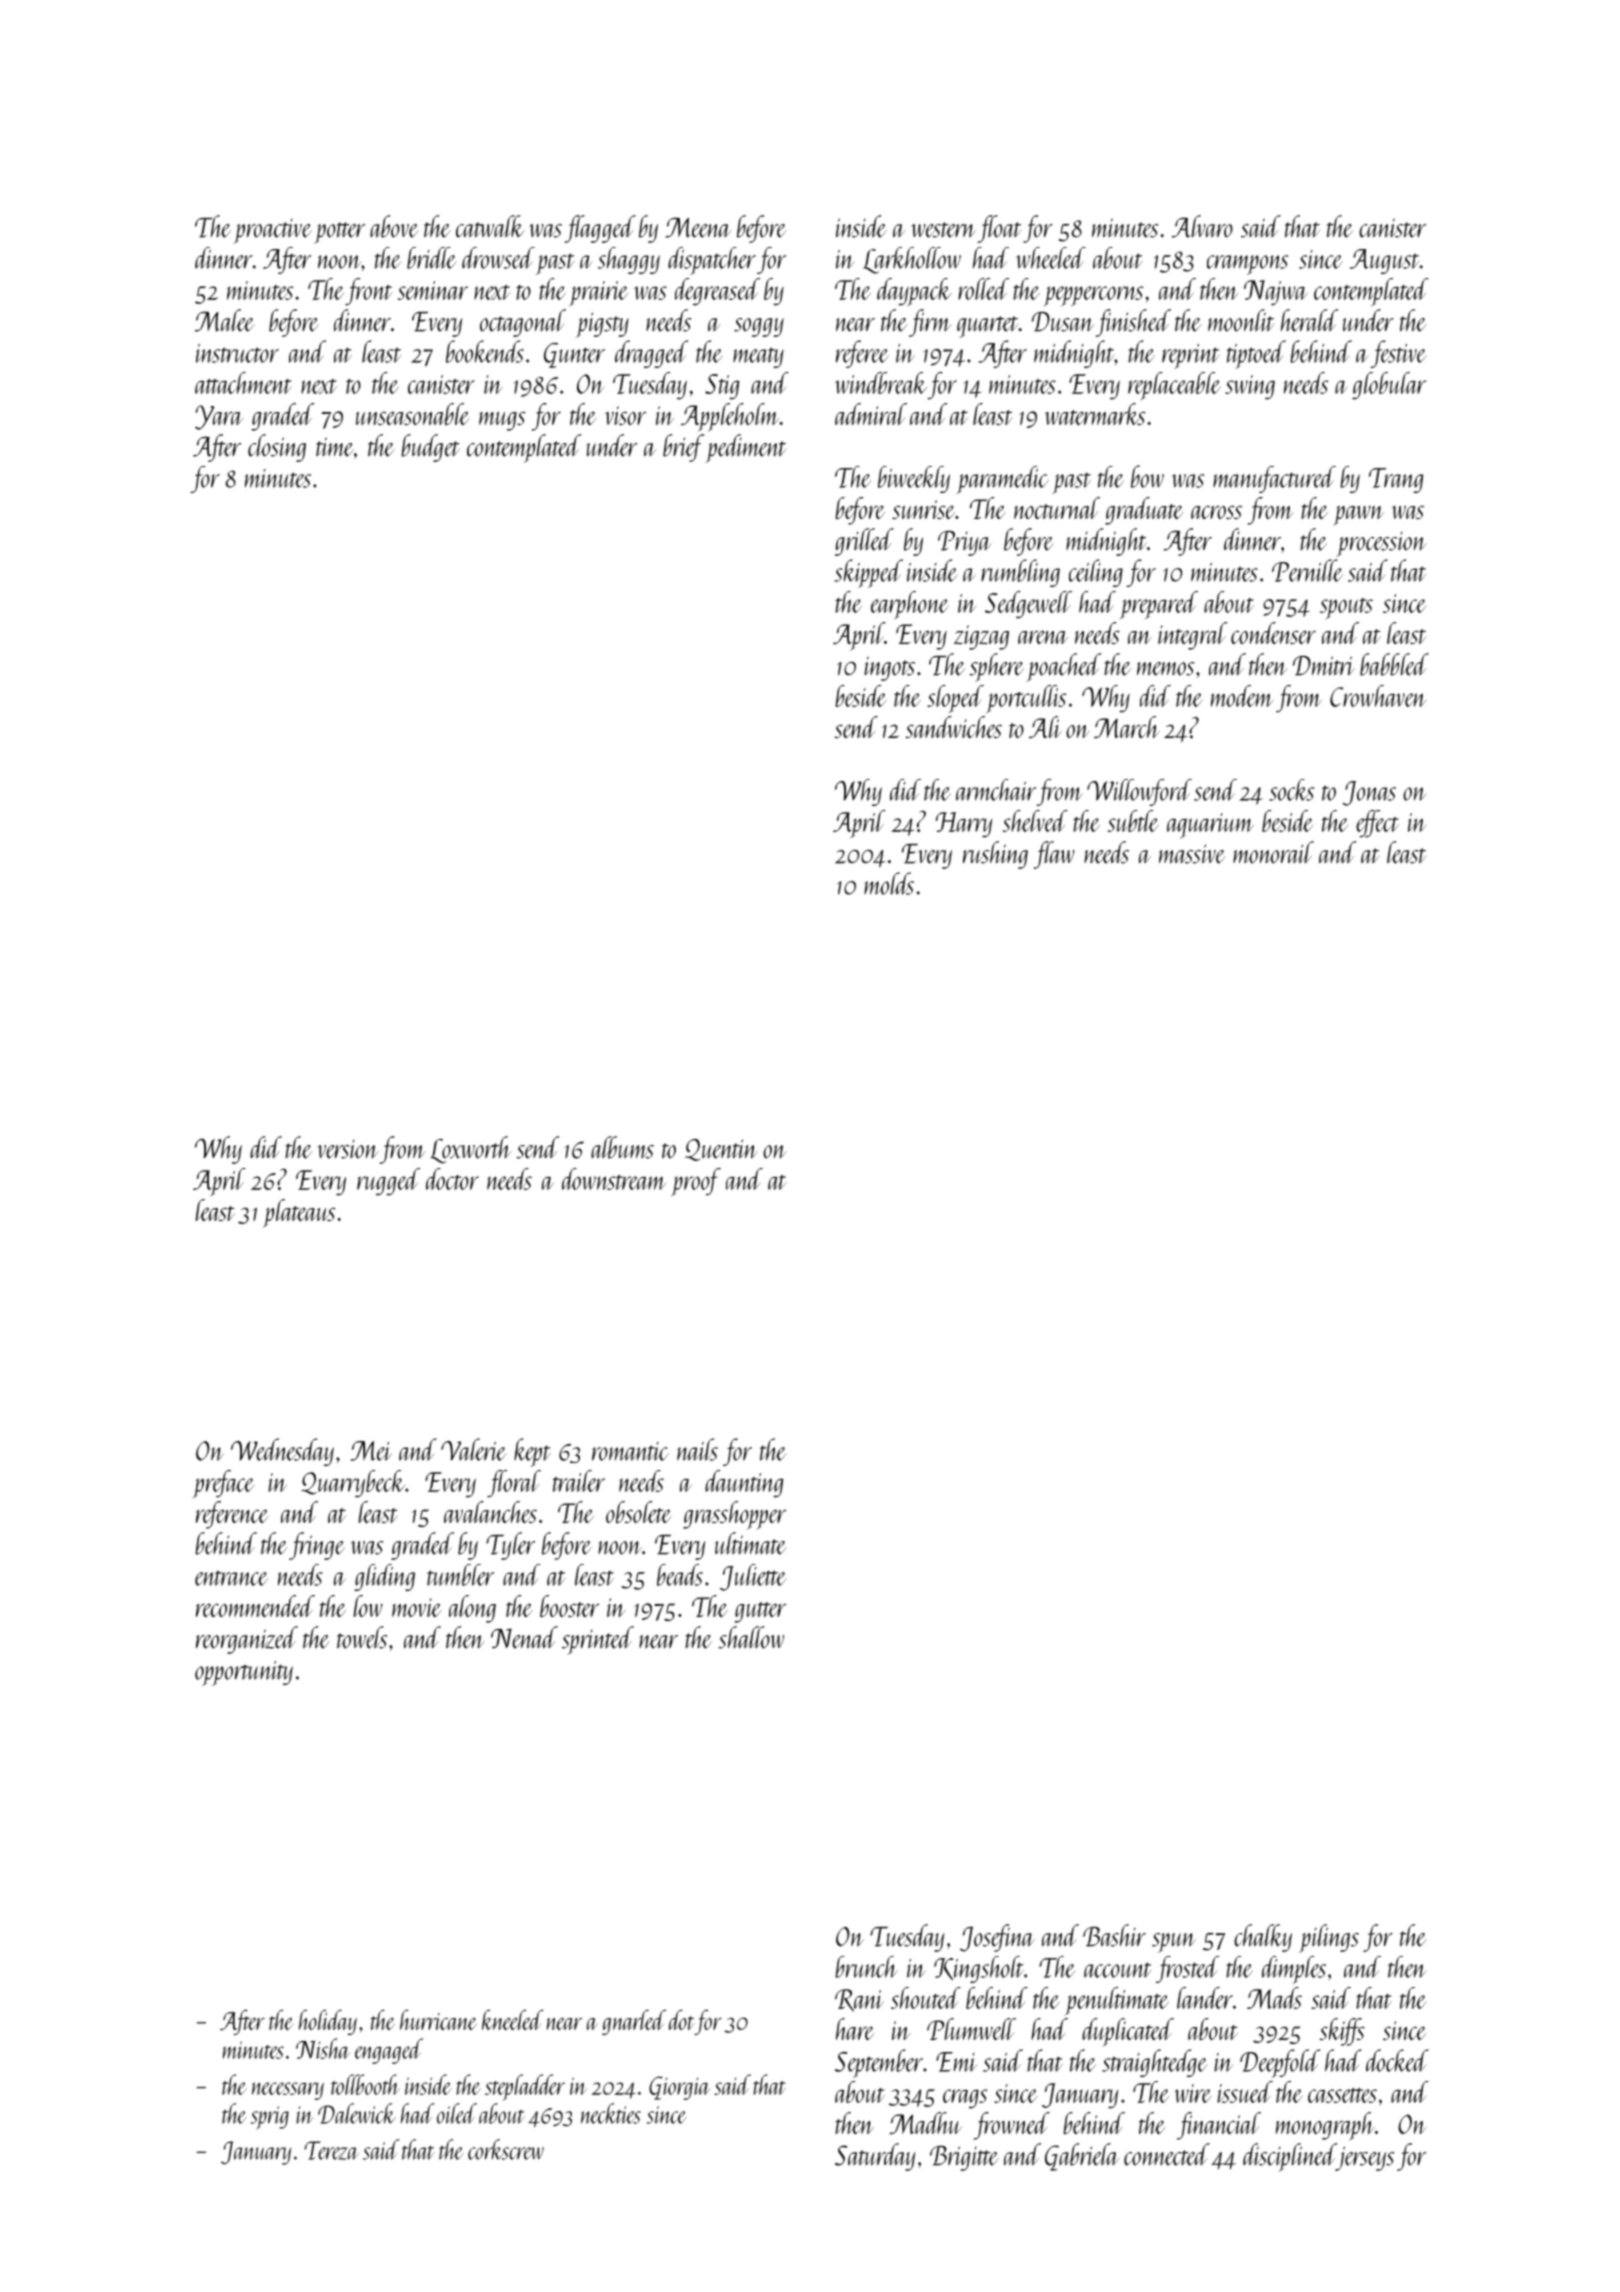 This screenshot has height=2292, width=1620. What do you see at coordinates (368, 292) in the screenshot?
I see `front` at bounding box center [368, 292].
